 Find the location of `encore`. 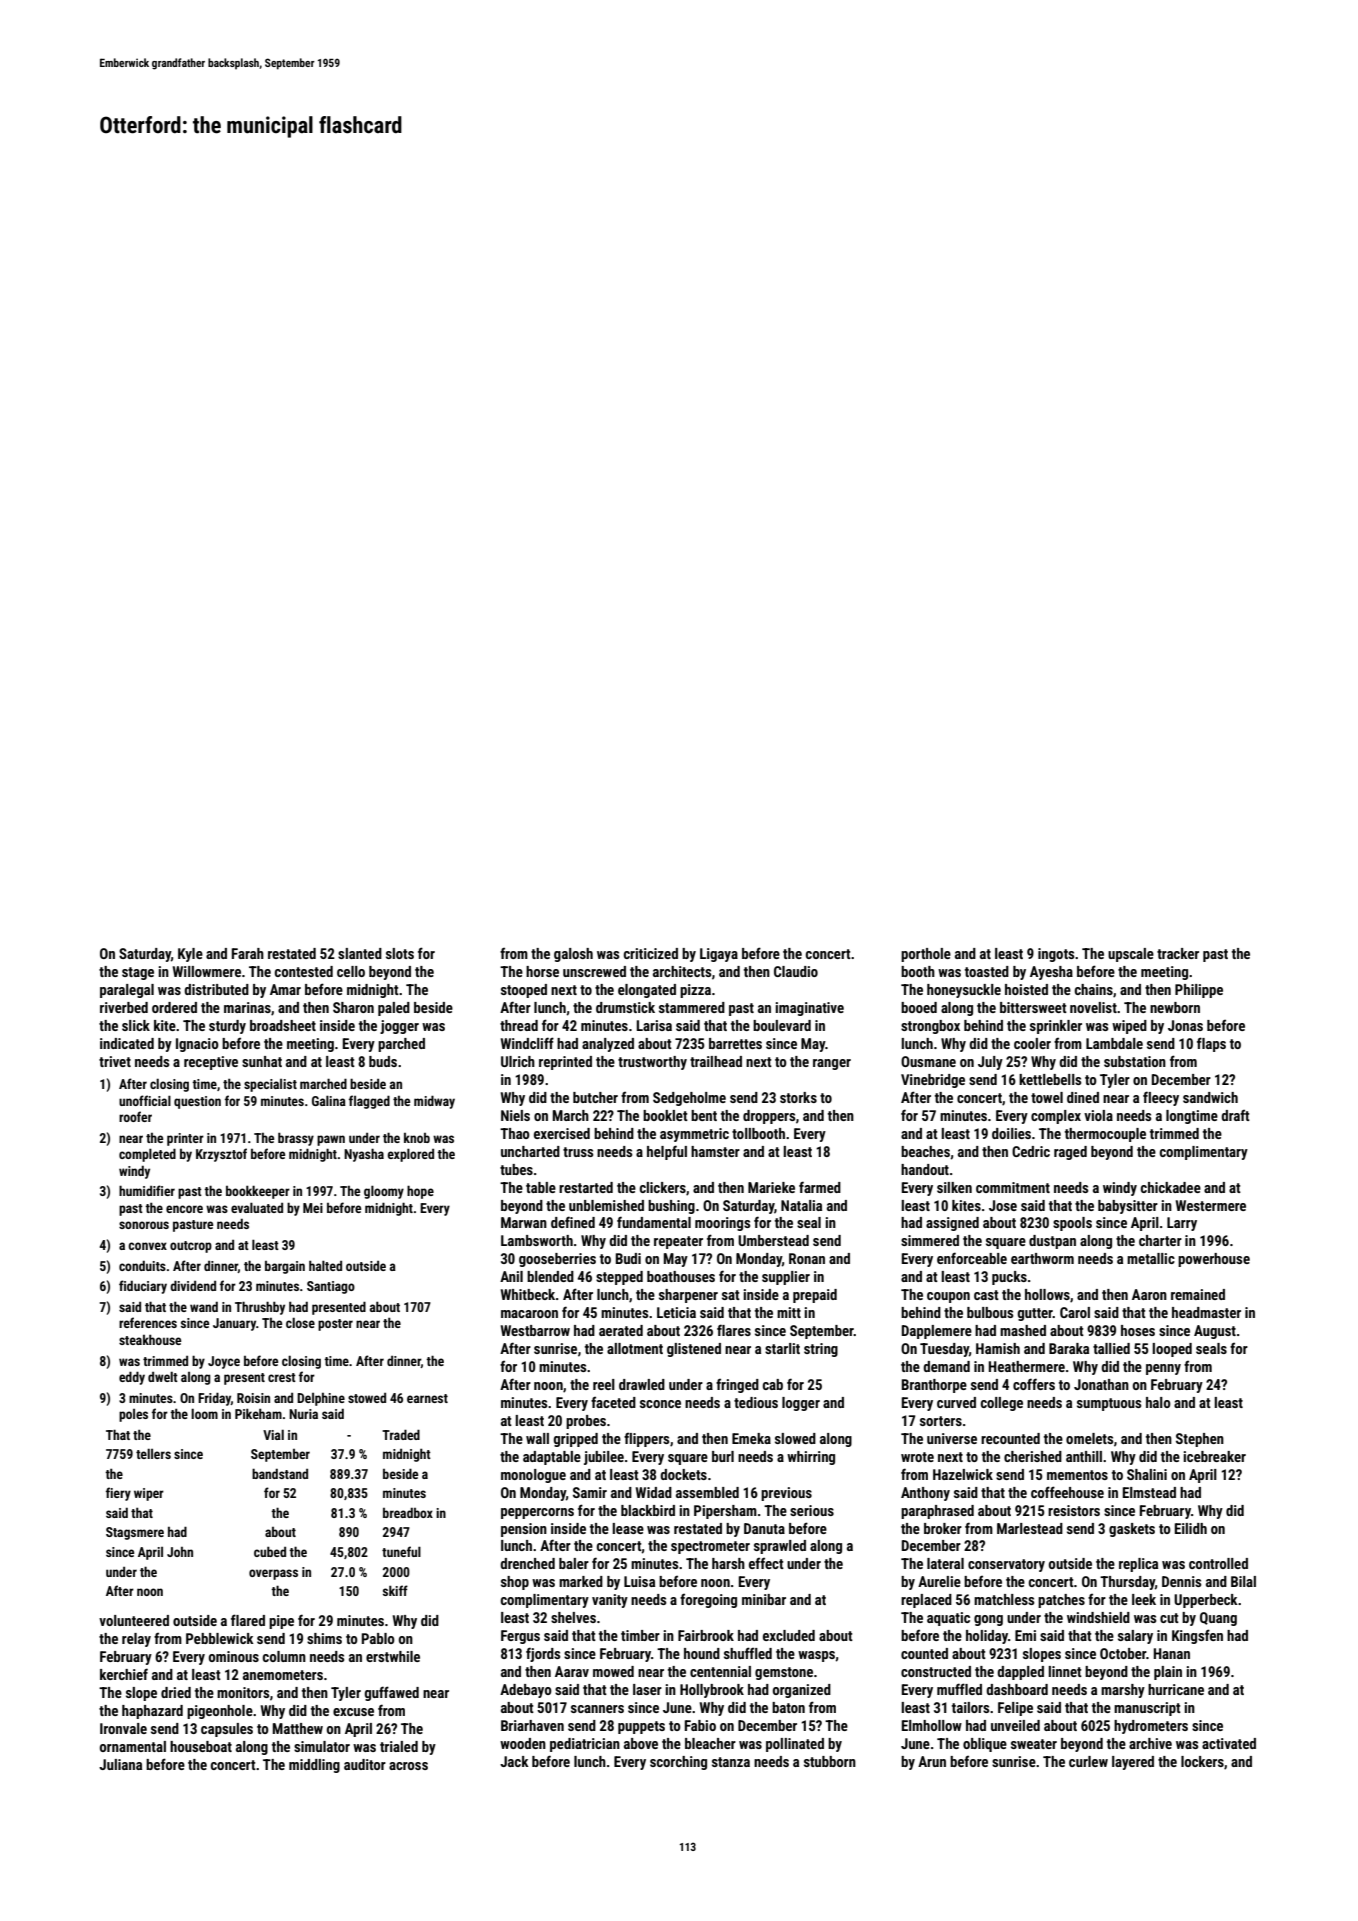

encore is located at coordinates (184, 1209).
